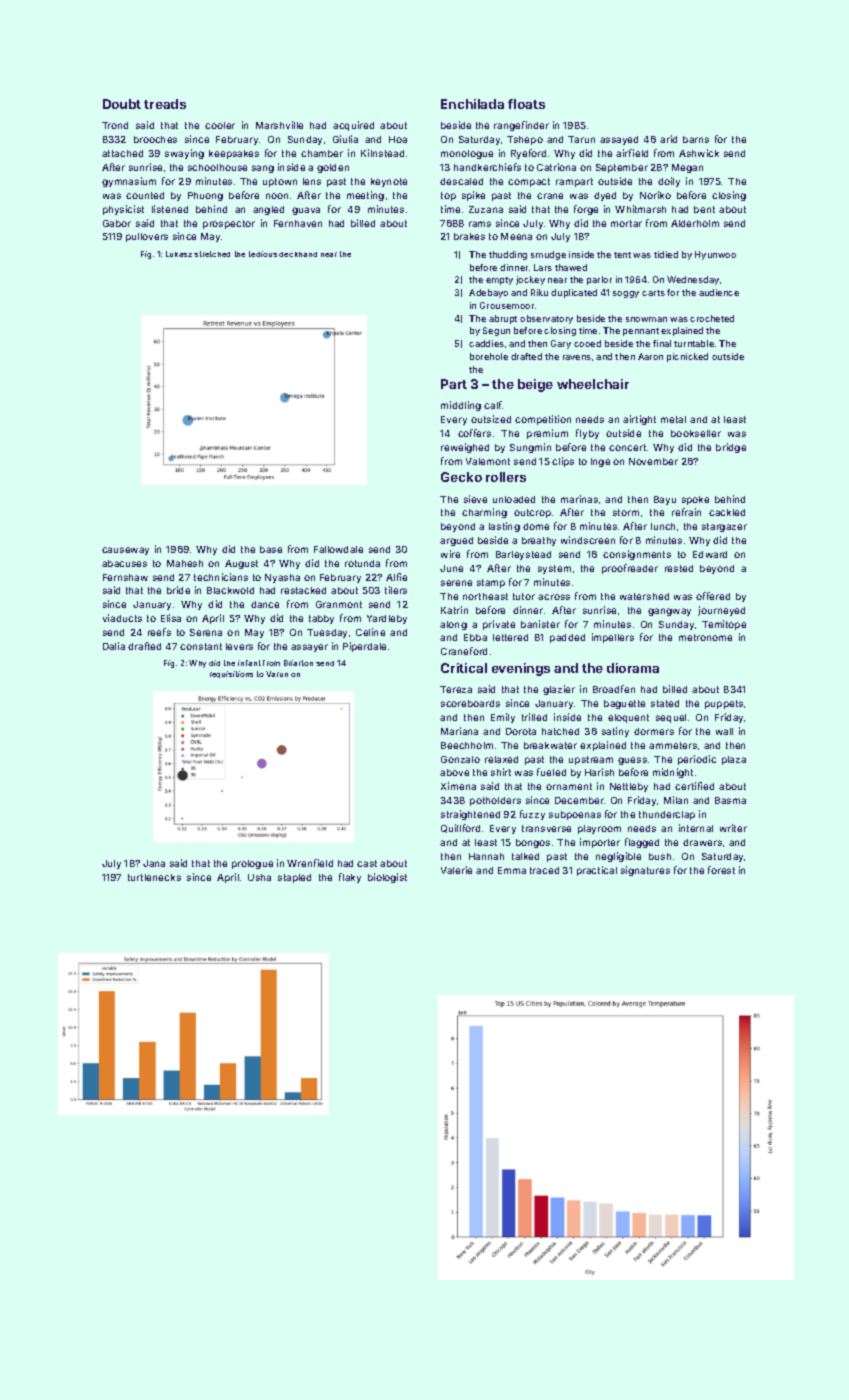 The image size is (849, 1400). Describe the element at coordinates (339, 604) in the screenshot. I see `Granmont` at that location.
